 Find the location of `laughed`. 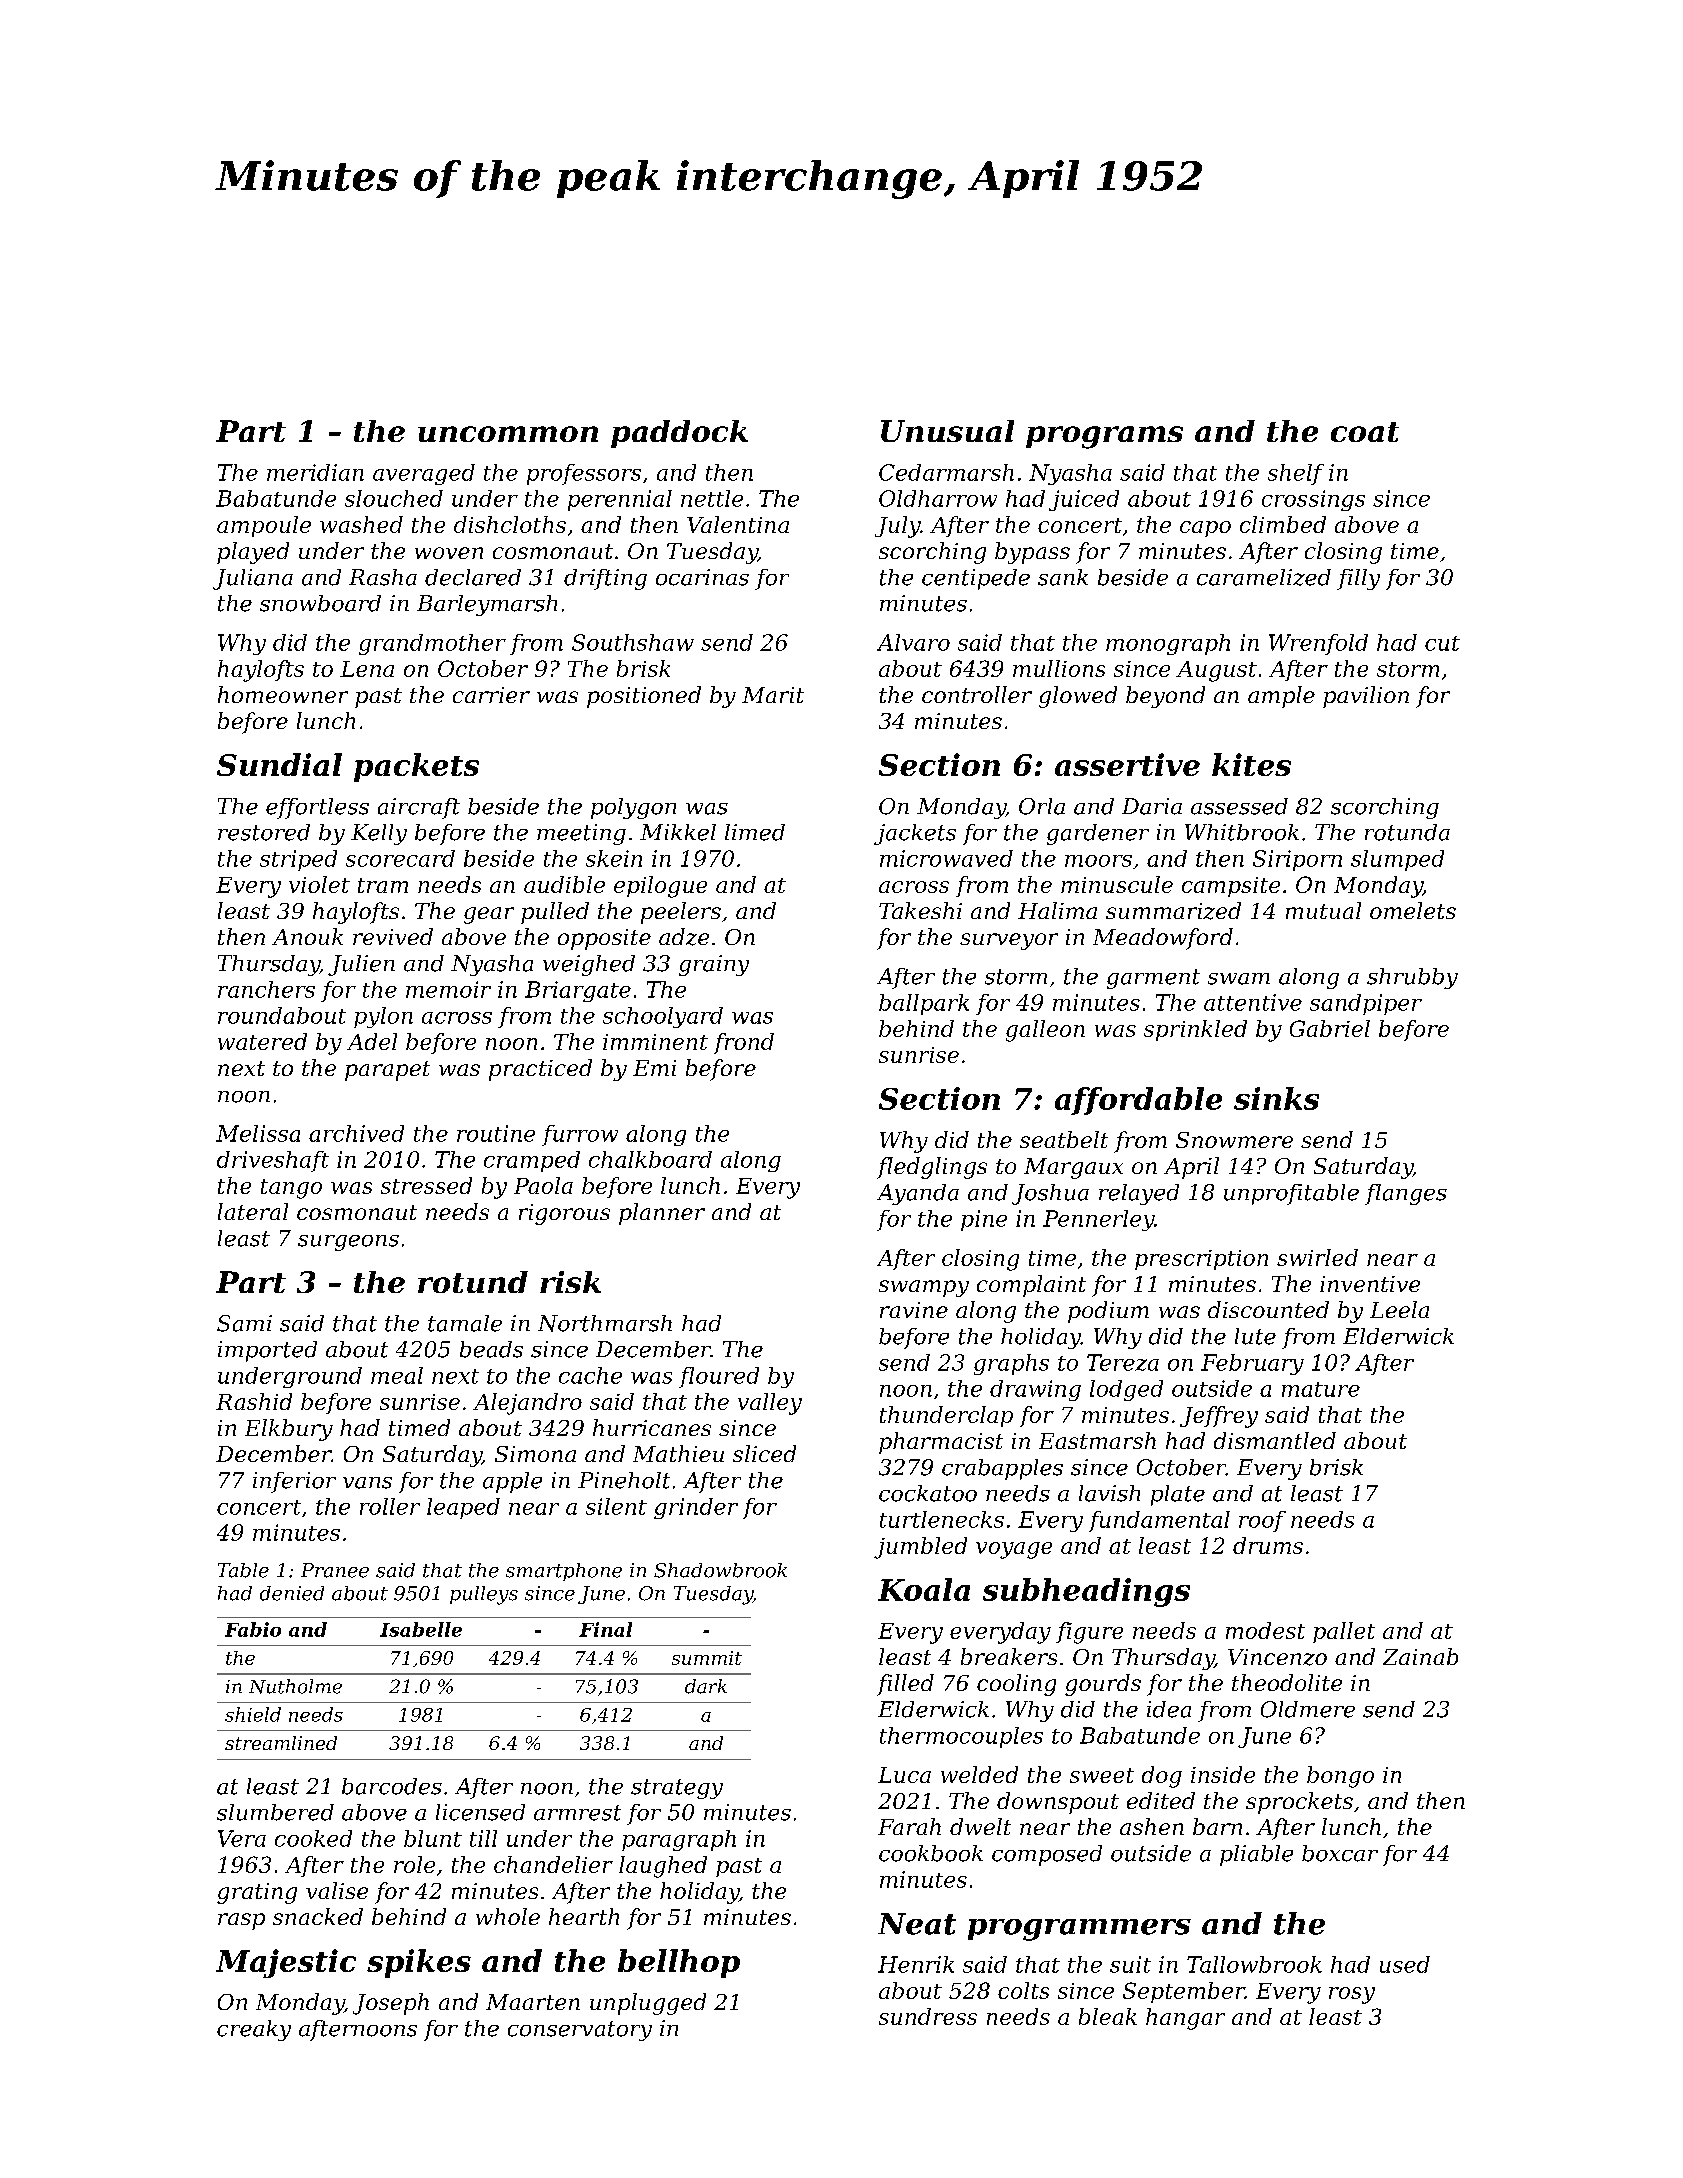

laughed is located at coordinates (663, 1867).
